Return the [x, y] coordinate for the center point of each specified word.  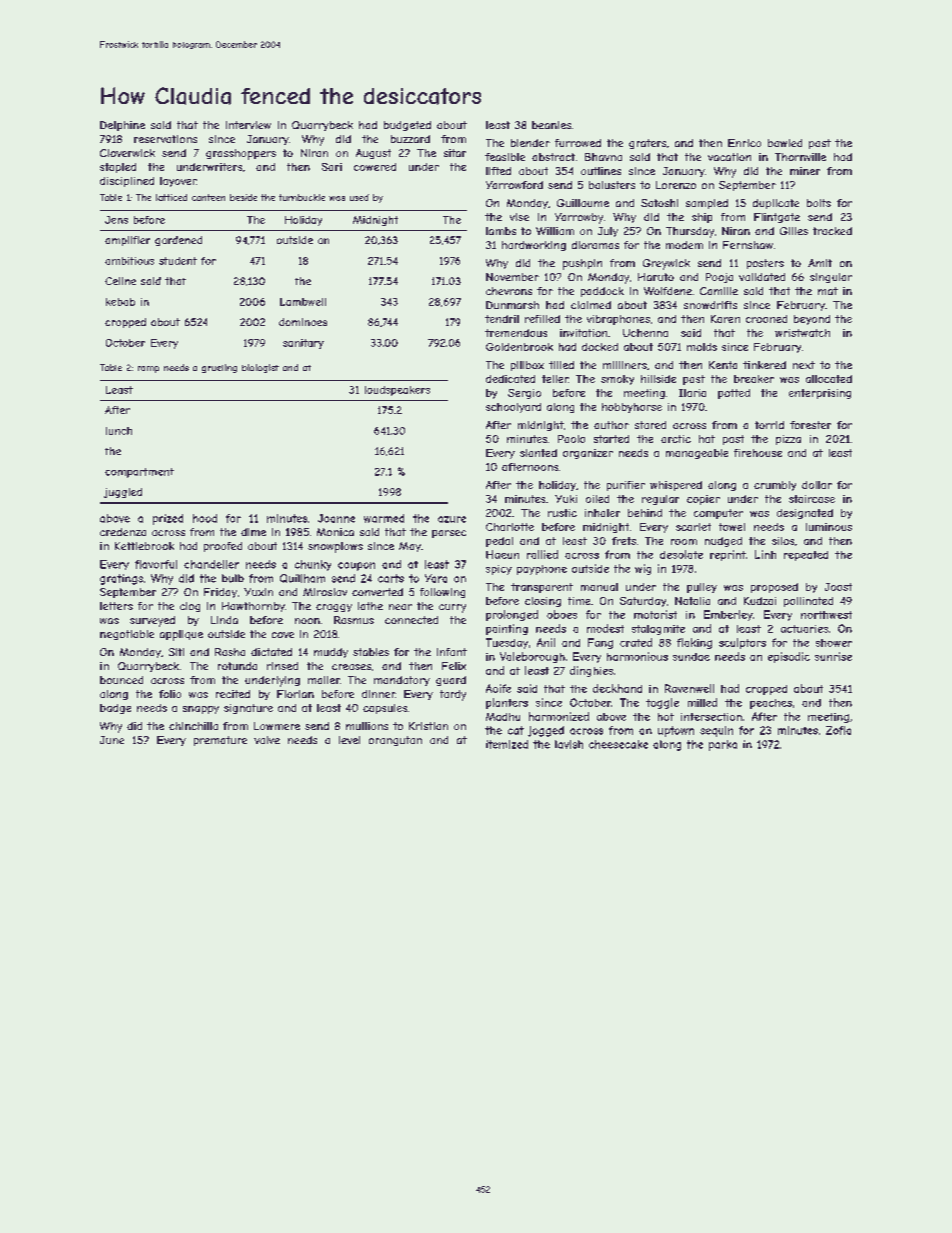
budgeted [407, 126]
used [359, 197]
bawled [785, 143]
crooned [766, 319]
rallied [542, 554]
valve [267, 740]
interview [248, 125]
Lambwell [303, 302]
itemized [507, 744]
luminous [829, 527]
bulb [233, 578]
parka [723, 745]
